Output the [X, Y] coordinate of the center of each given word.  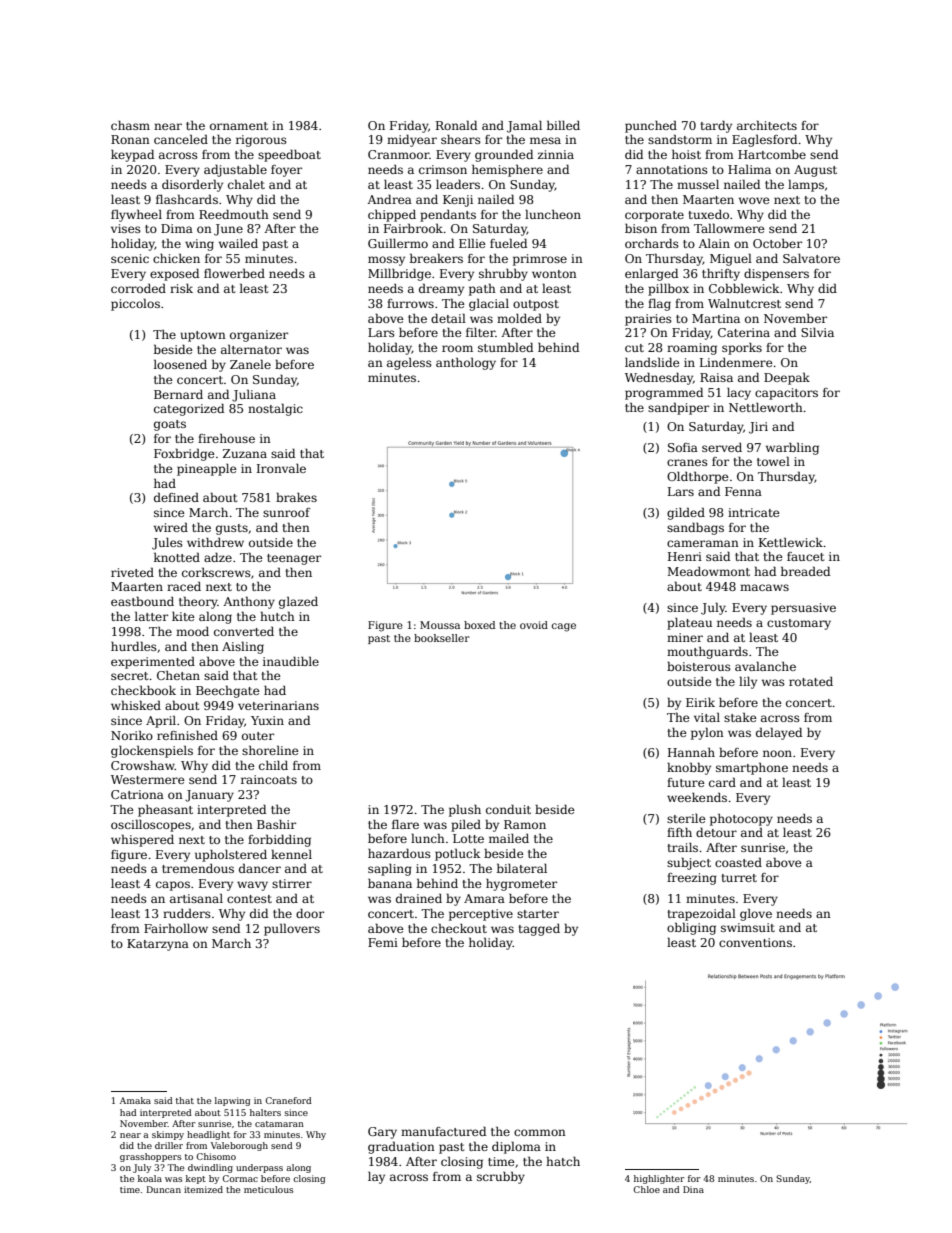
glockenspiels [152, 751]
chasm [130, 125]
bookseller [442, 638]
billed [563, 125]
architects [767, 125]
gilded [686, 513]
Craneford [289, 1100]
